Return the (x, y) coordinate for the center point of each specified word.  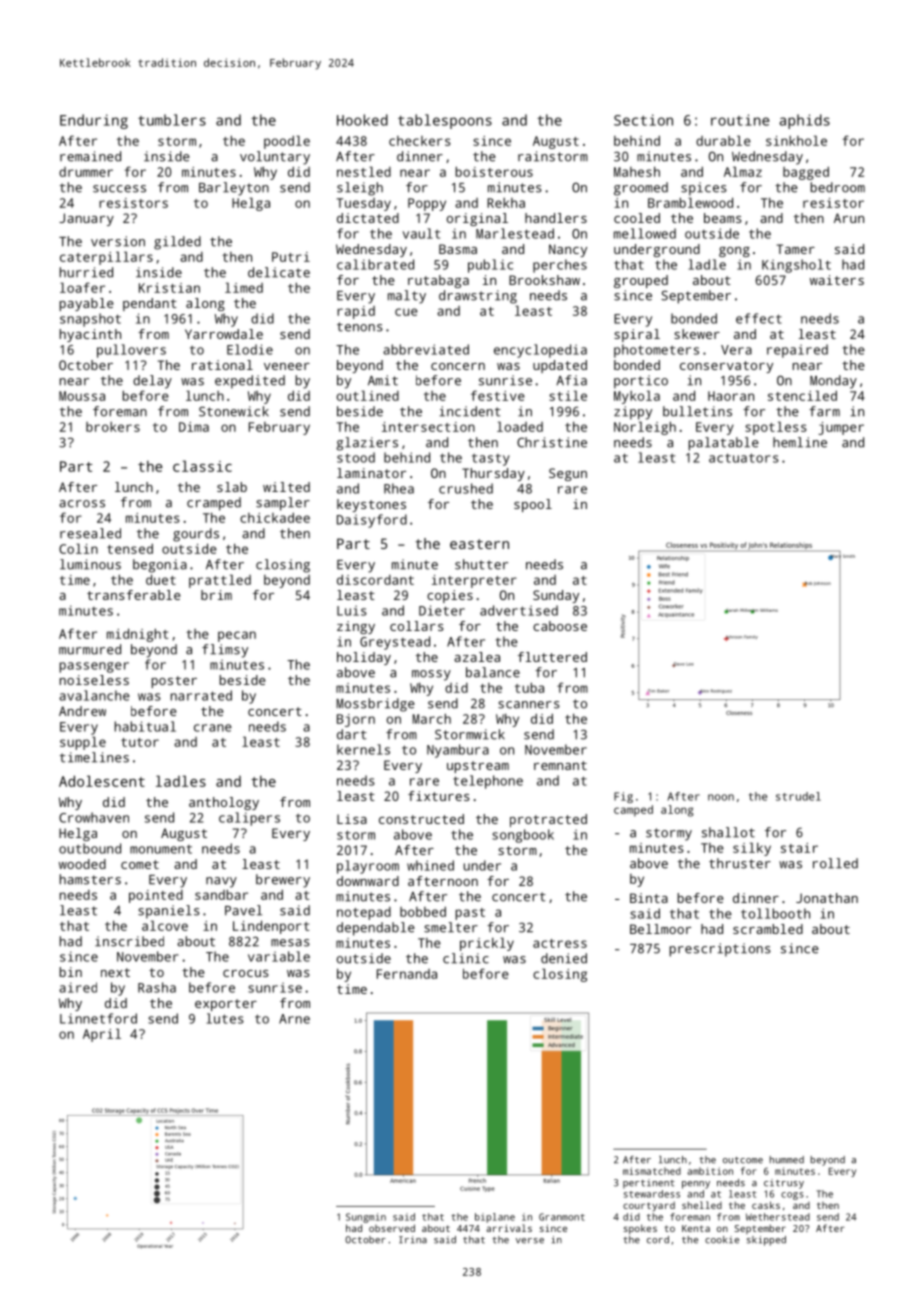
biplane (495, 1218)
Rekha (506, 203)
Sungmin (366, 1218)
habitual (145, 726)
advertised (519, 610)
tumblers (172, 120)
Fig (623, 797)
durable (723, 140)
